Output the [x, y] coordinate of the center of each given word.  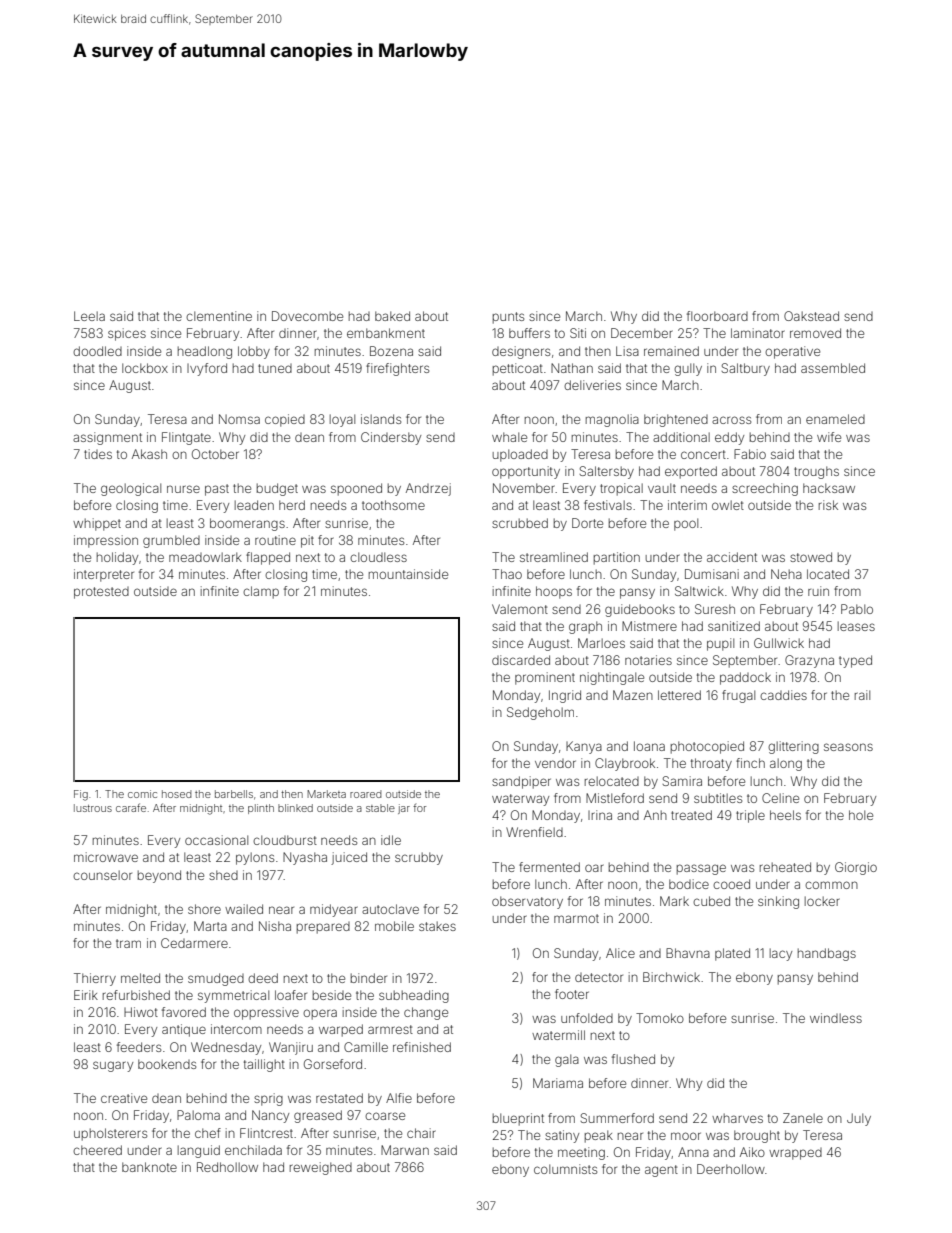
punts [508, 318]
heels [785, 815]
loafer [291, 995]
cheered [97, 1150]
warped [341, 1030]
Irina [600, 815]
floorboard [717, 316]
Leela [89, 316]
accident [732, 557]
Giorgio [856, 868]
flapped [268, 558]
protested [101, 593]
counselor [102, 875]
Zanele [803, 1118]
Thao [507, 574]
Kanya [584, 747]
